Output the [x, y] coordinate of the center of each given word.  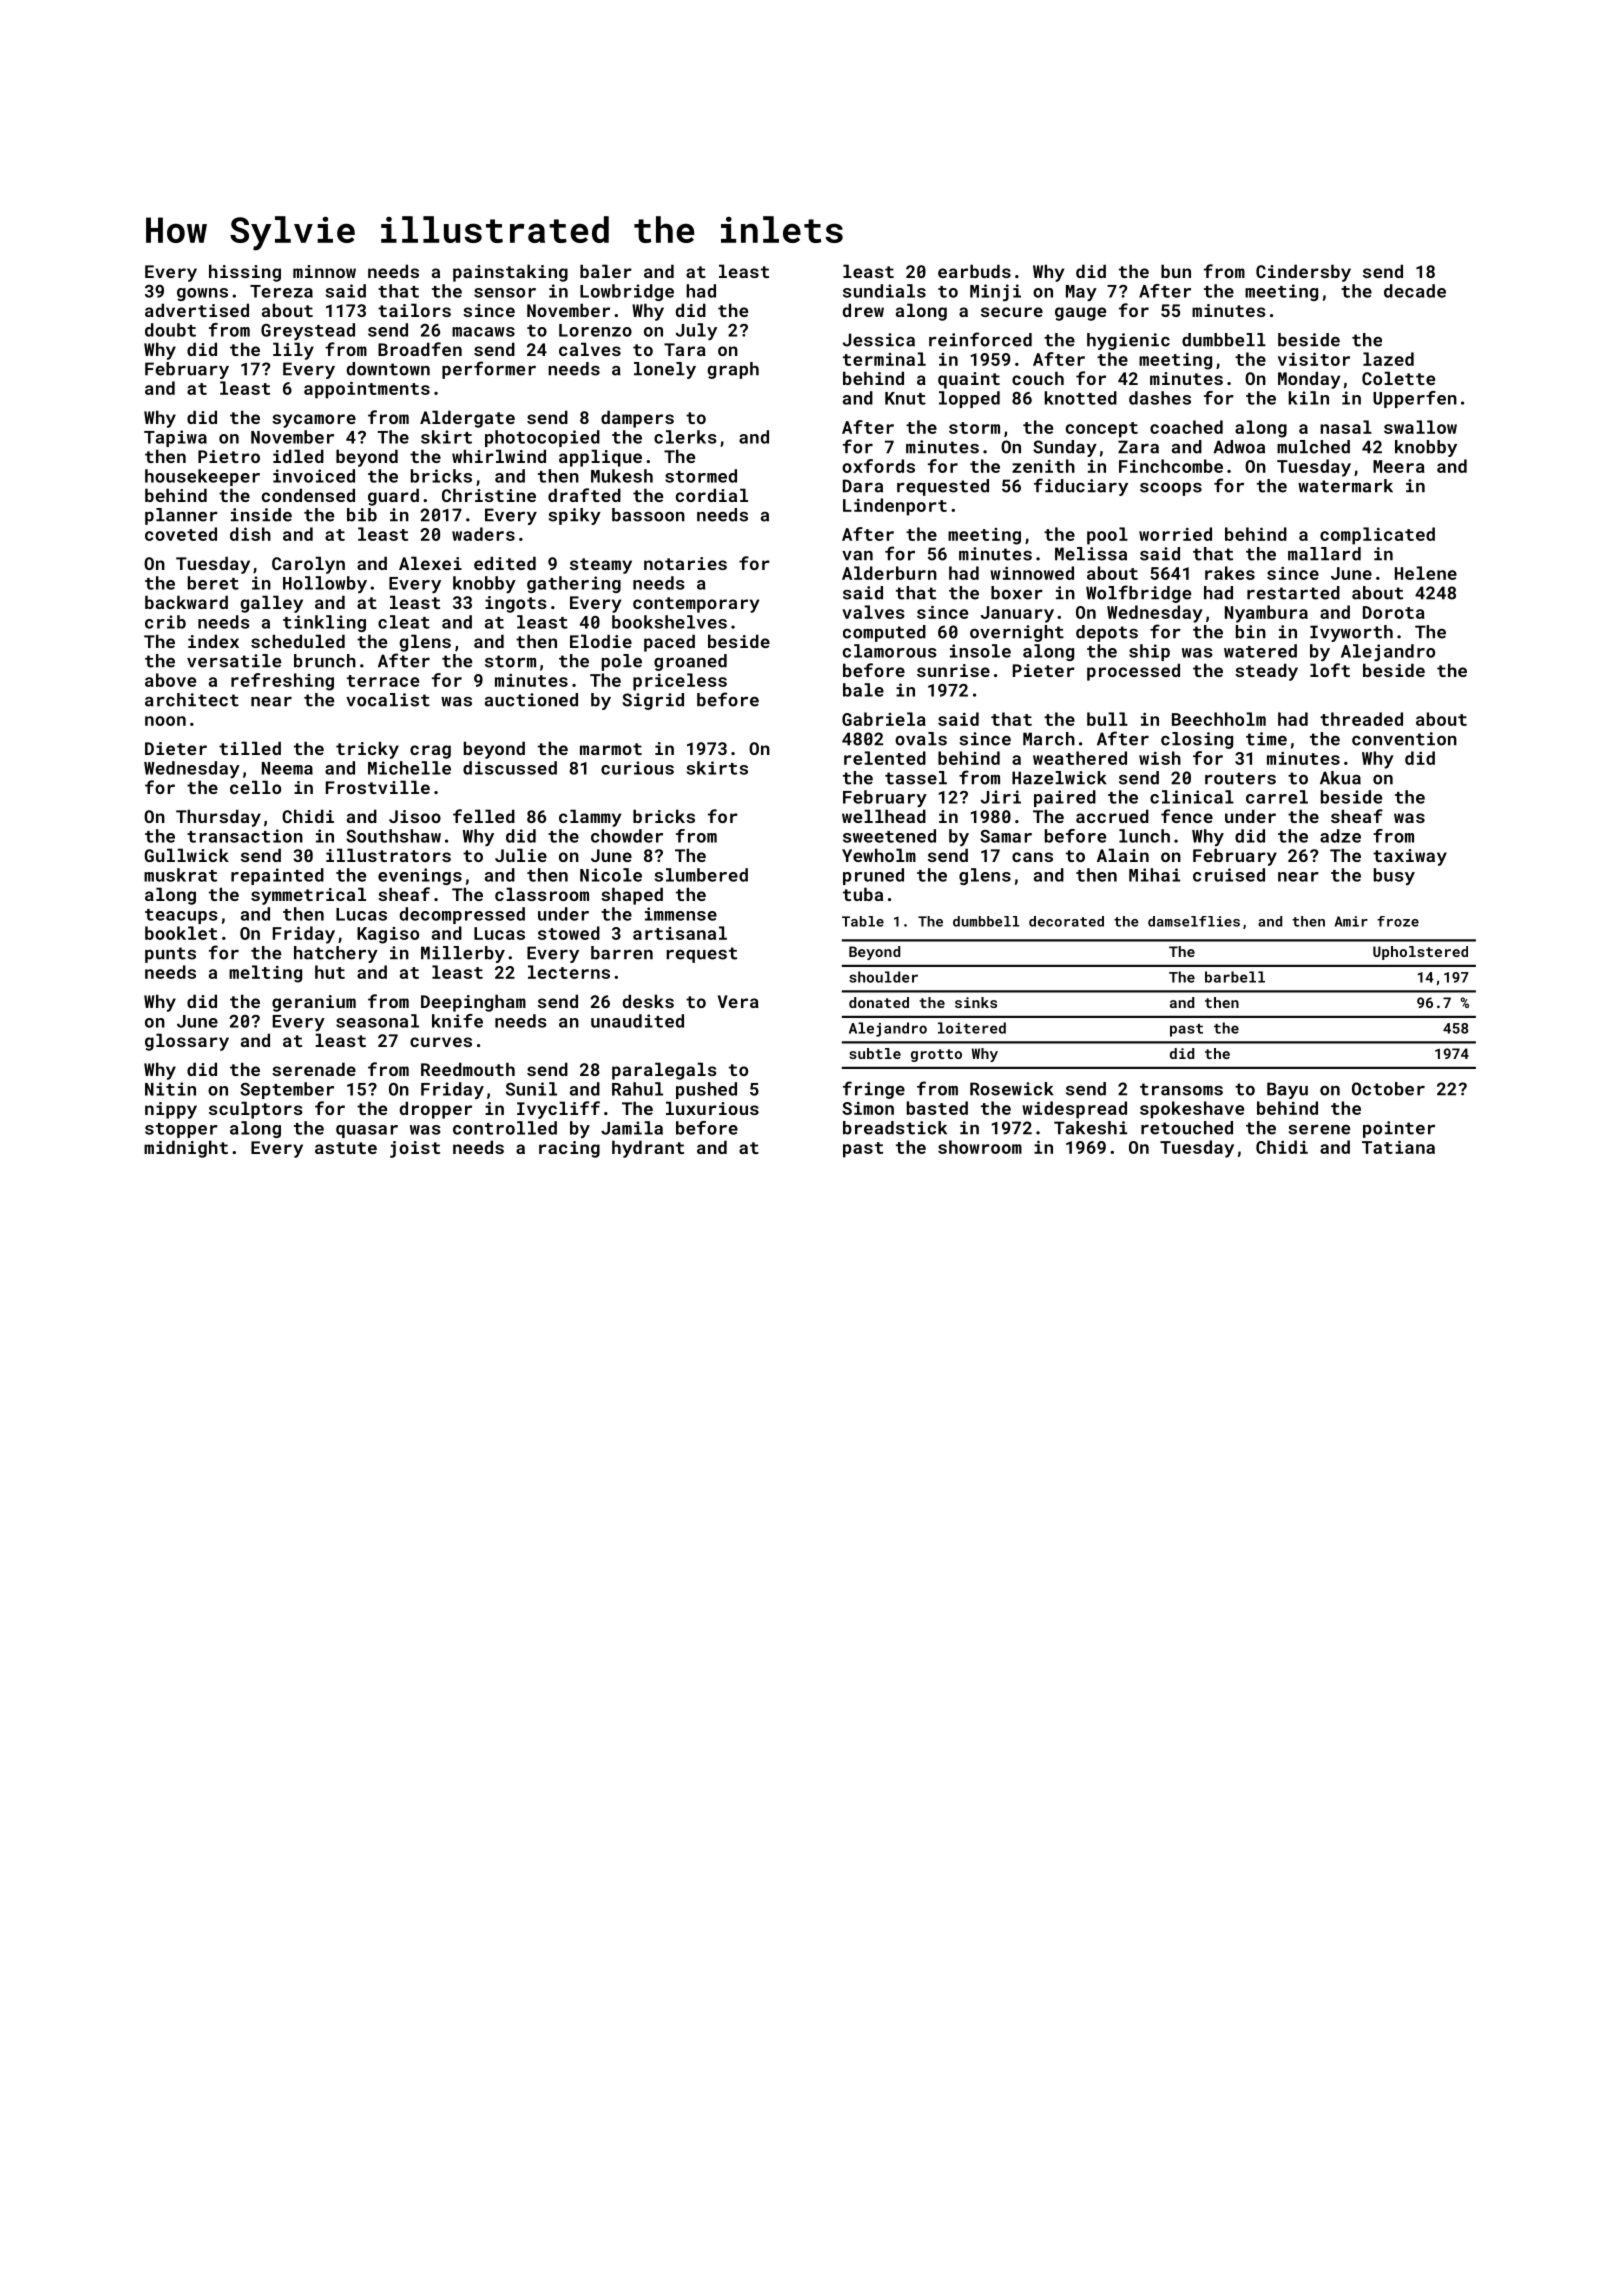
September [287, 1090]
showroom [980, 1147]
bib [362, 515]
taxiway [1410, 857]
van [857, 556]
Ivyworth [1351, 633]
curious [637, 768]
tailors [414, 310]
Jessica [879, 340]
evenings [420, 876]
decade [1415, 291]
